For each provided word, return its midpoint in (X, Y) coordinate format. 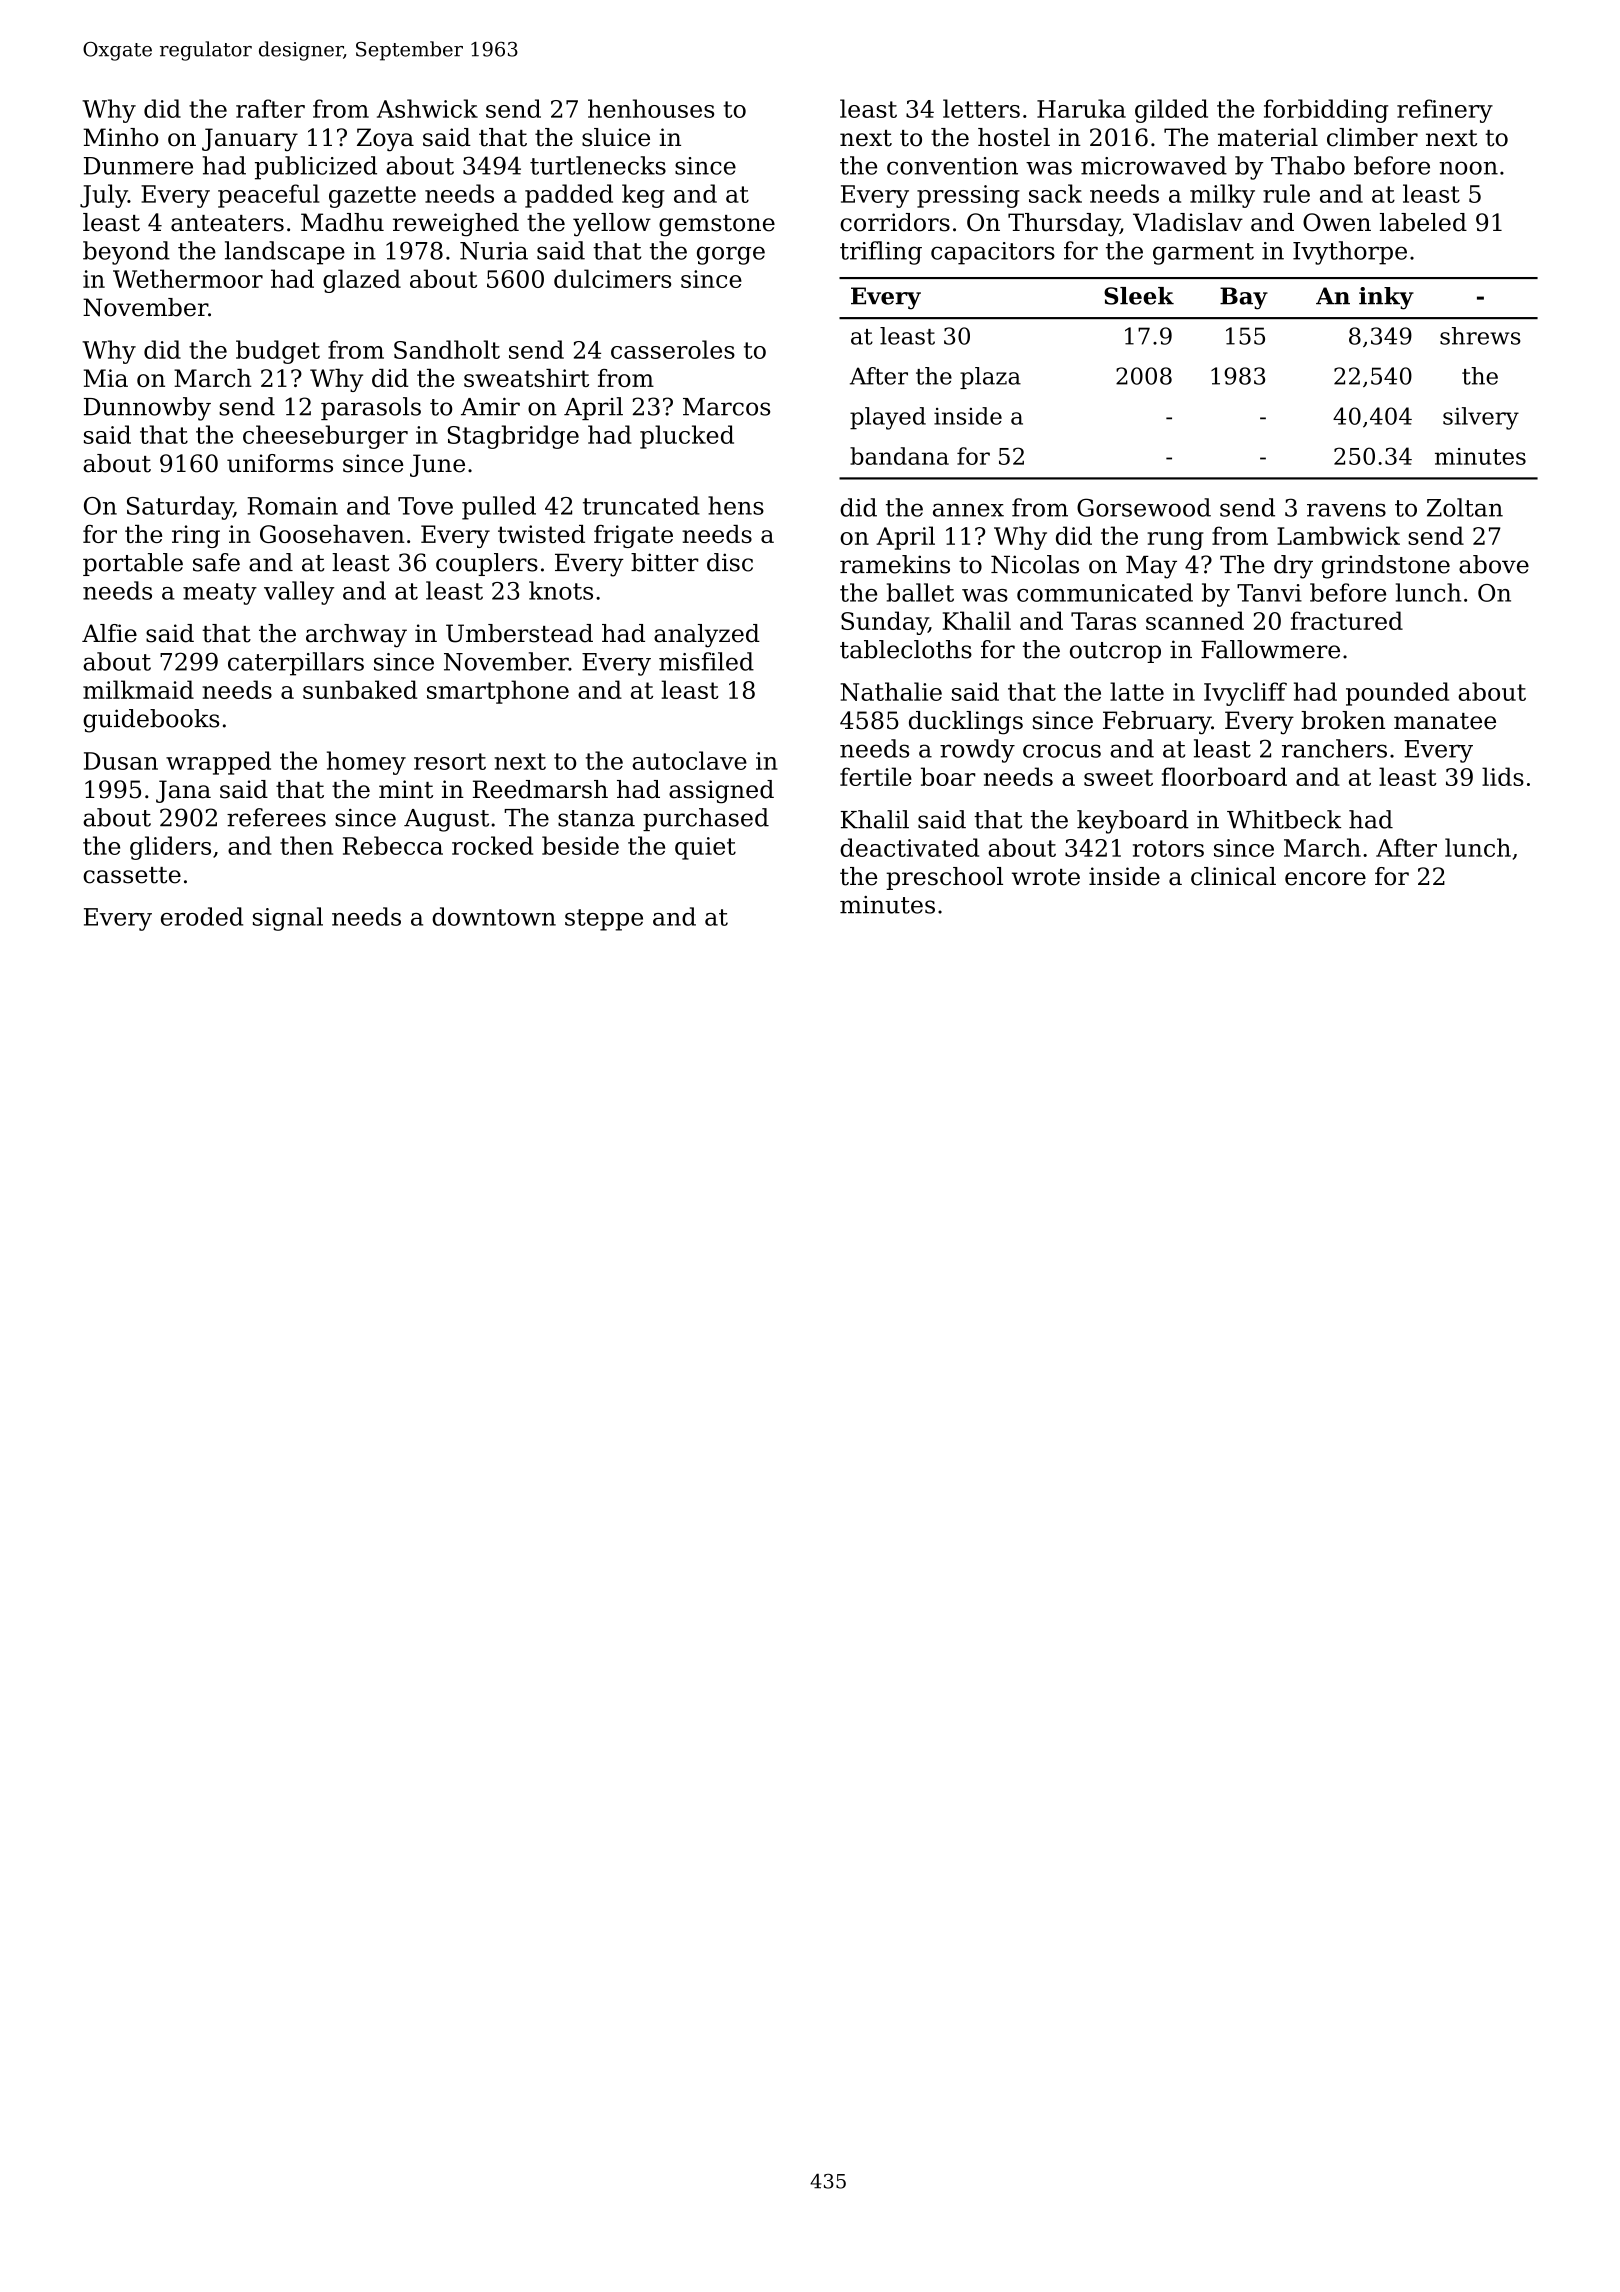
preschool (944, 878)
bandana (899, 456)
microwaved (1154, 165)
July (104, 196)
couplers (487, 564)
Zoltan (1465, 507)
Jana (183, 791)
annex (968, 510)
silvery (1481, 418)
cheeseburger (325, 437)
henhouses (651, 108)
